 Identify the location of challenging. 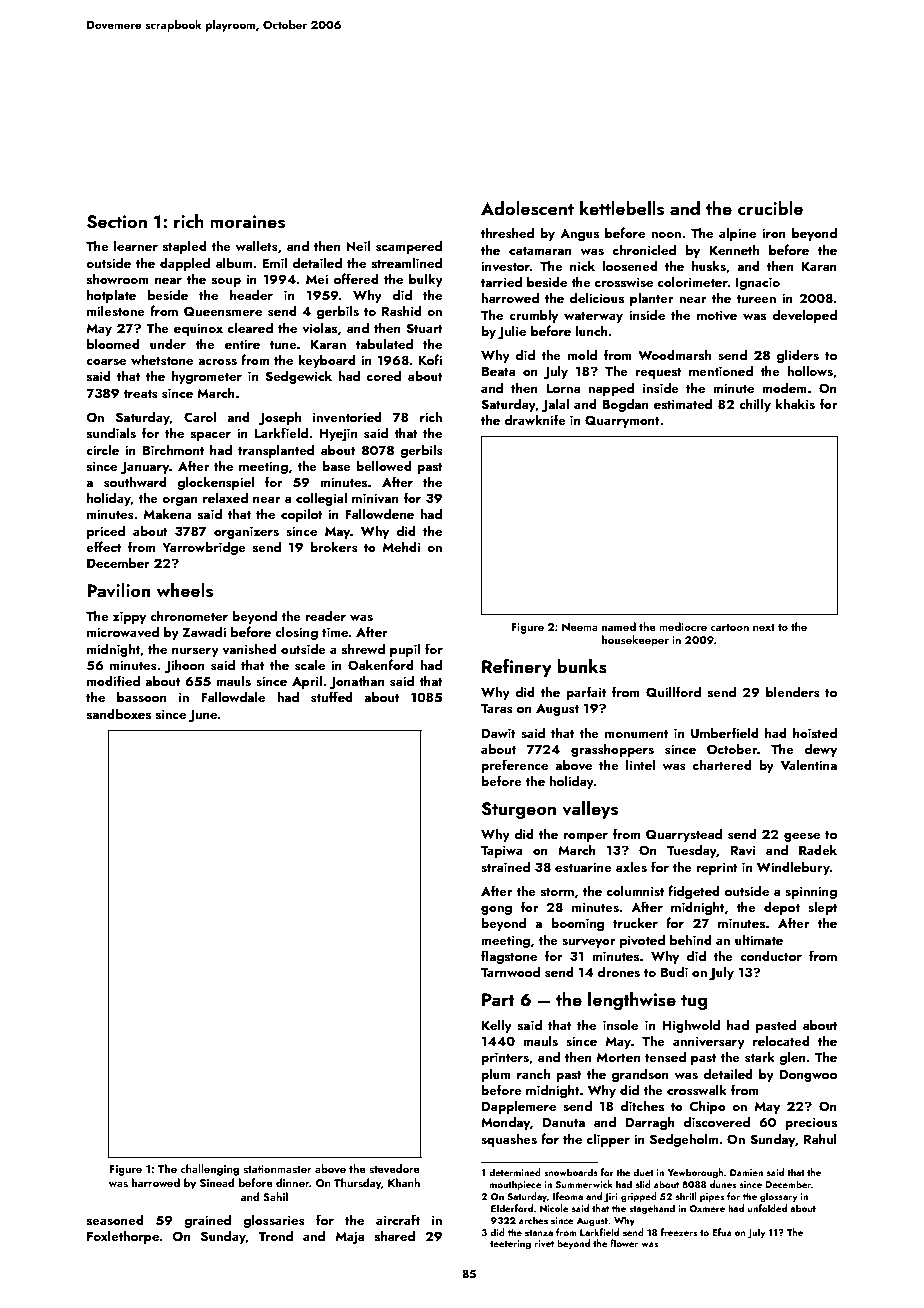
(209, 1170).
